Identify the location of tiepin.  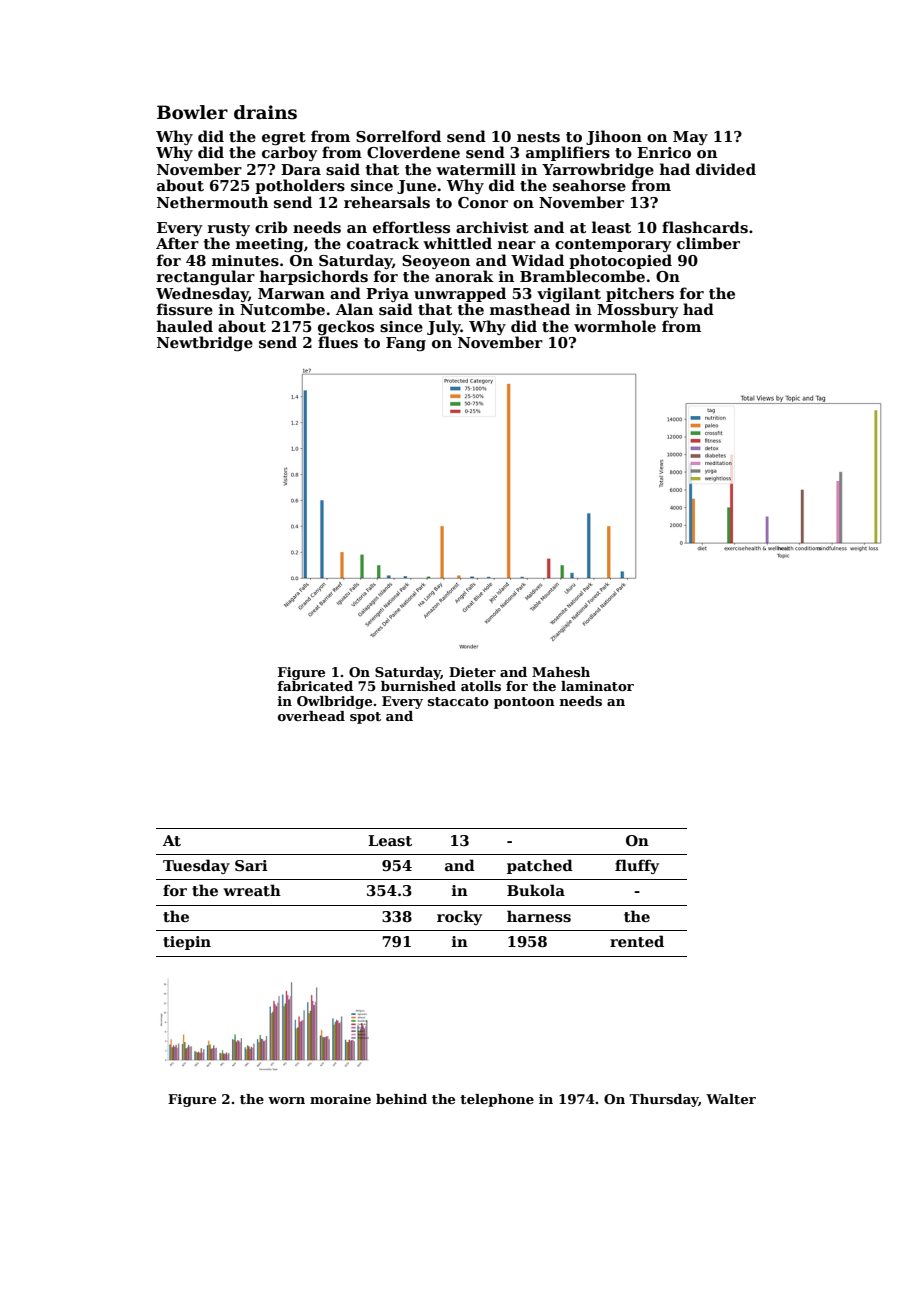
(187, 943).
